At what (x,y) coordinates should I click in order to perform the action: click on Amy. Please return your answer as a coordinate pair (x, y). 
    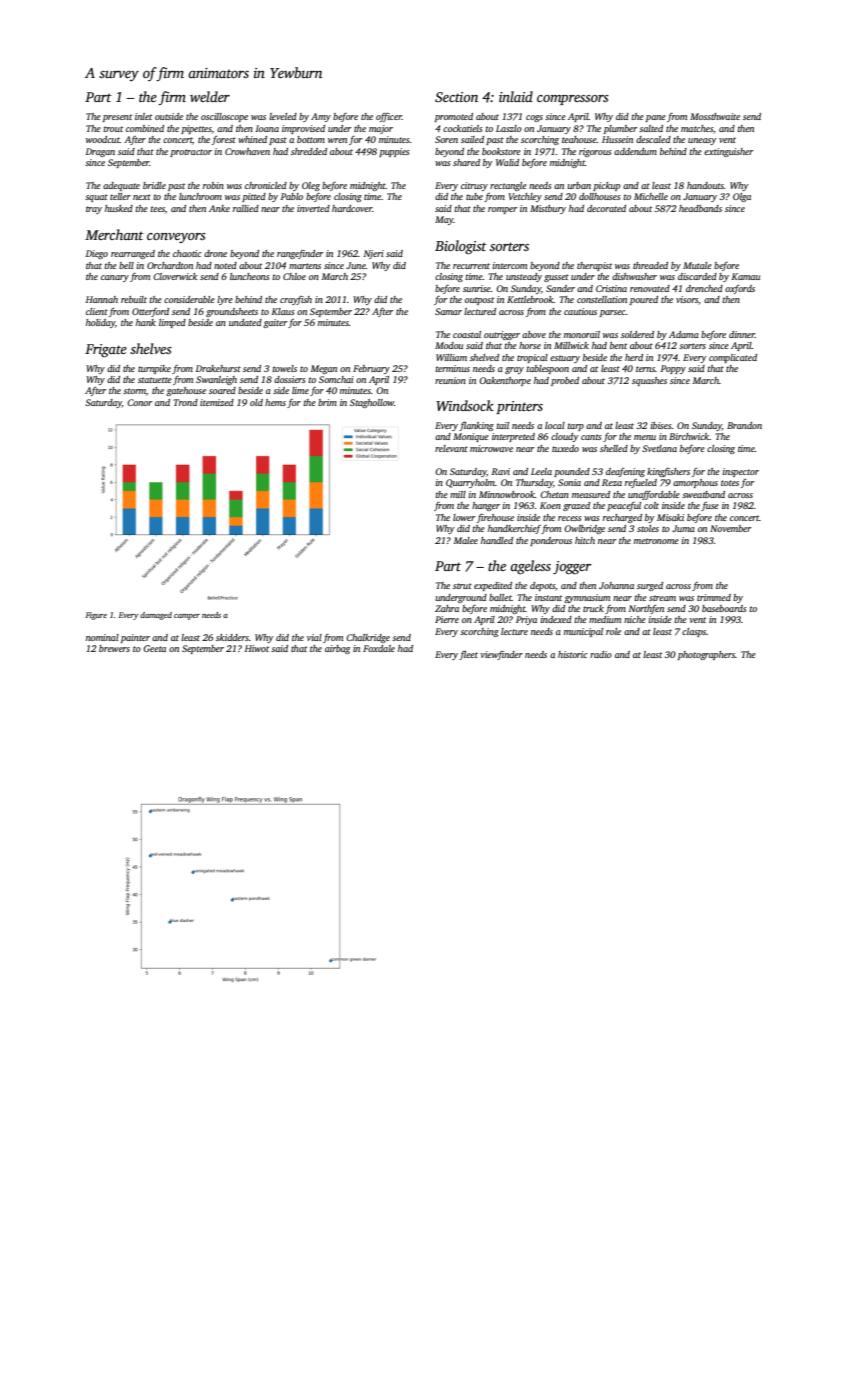
    Looking at the image, I should click on (321, 117).
